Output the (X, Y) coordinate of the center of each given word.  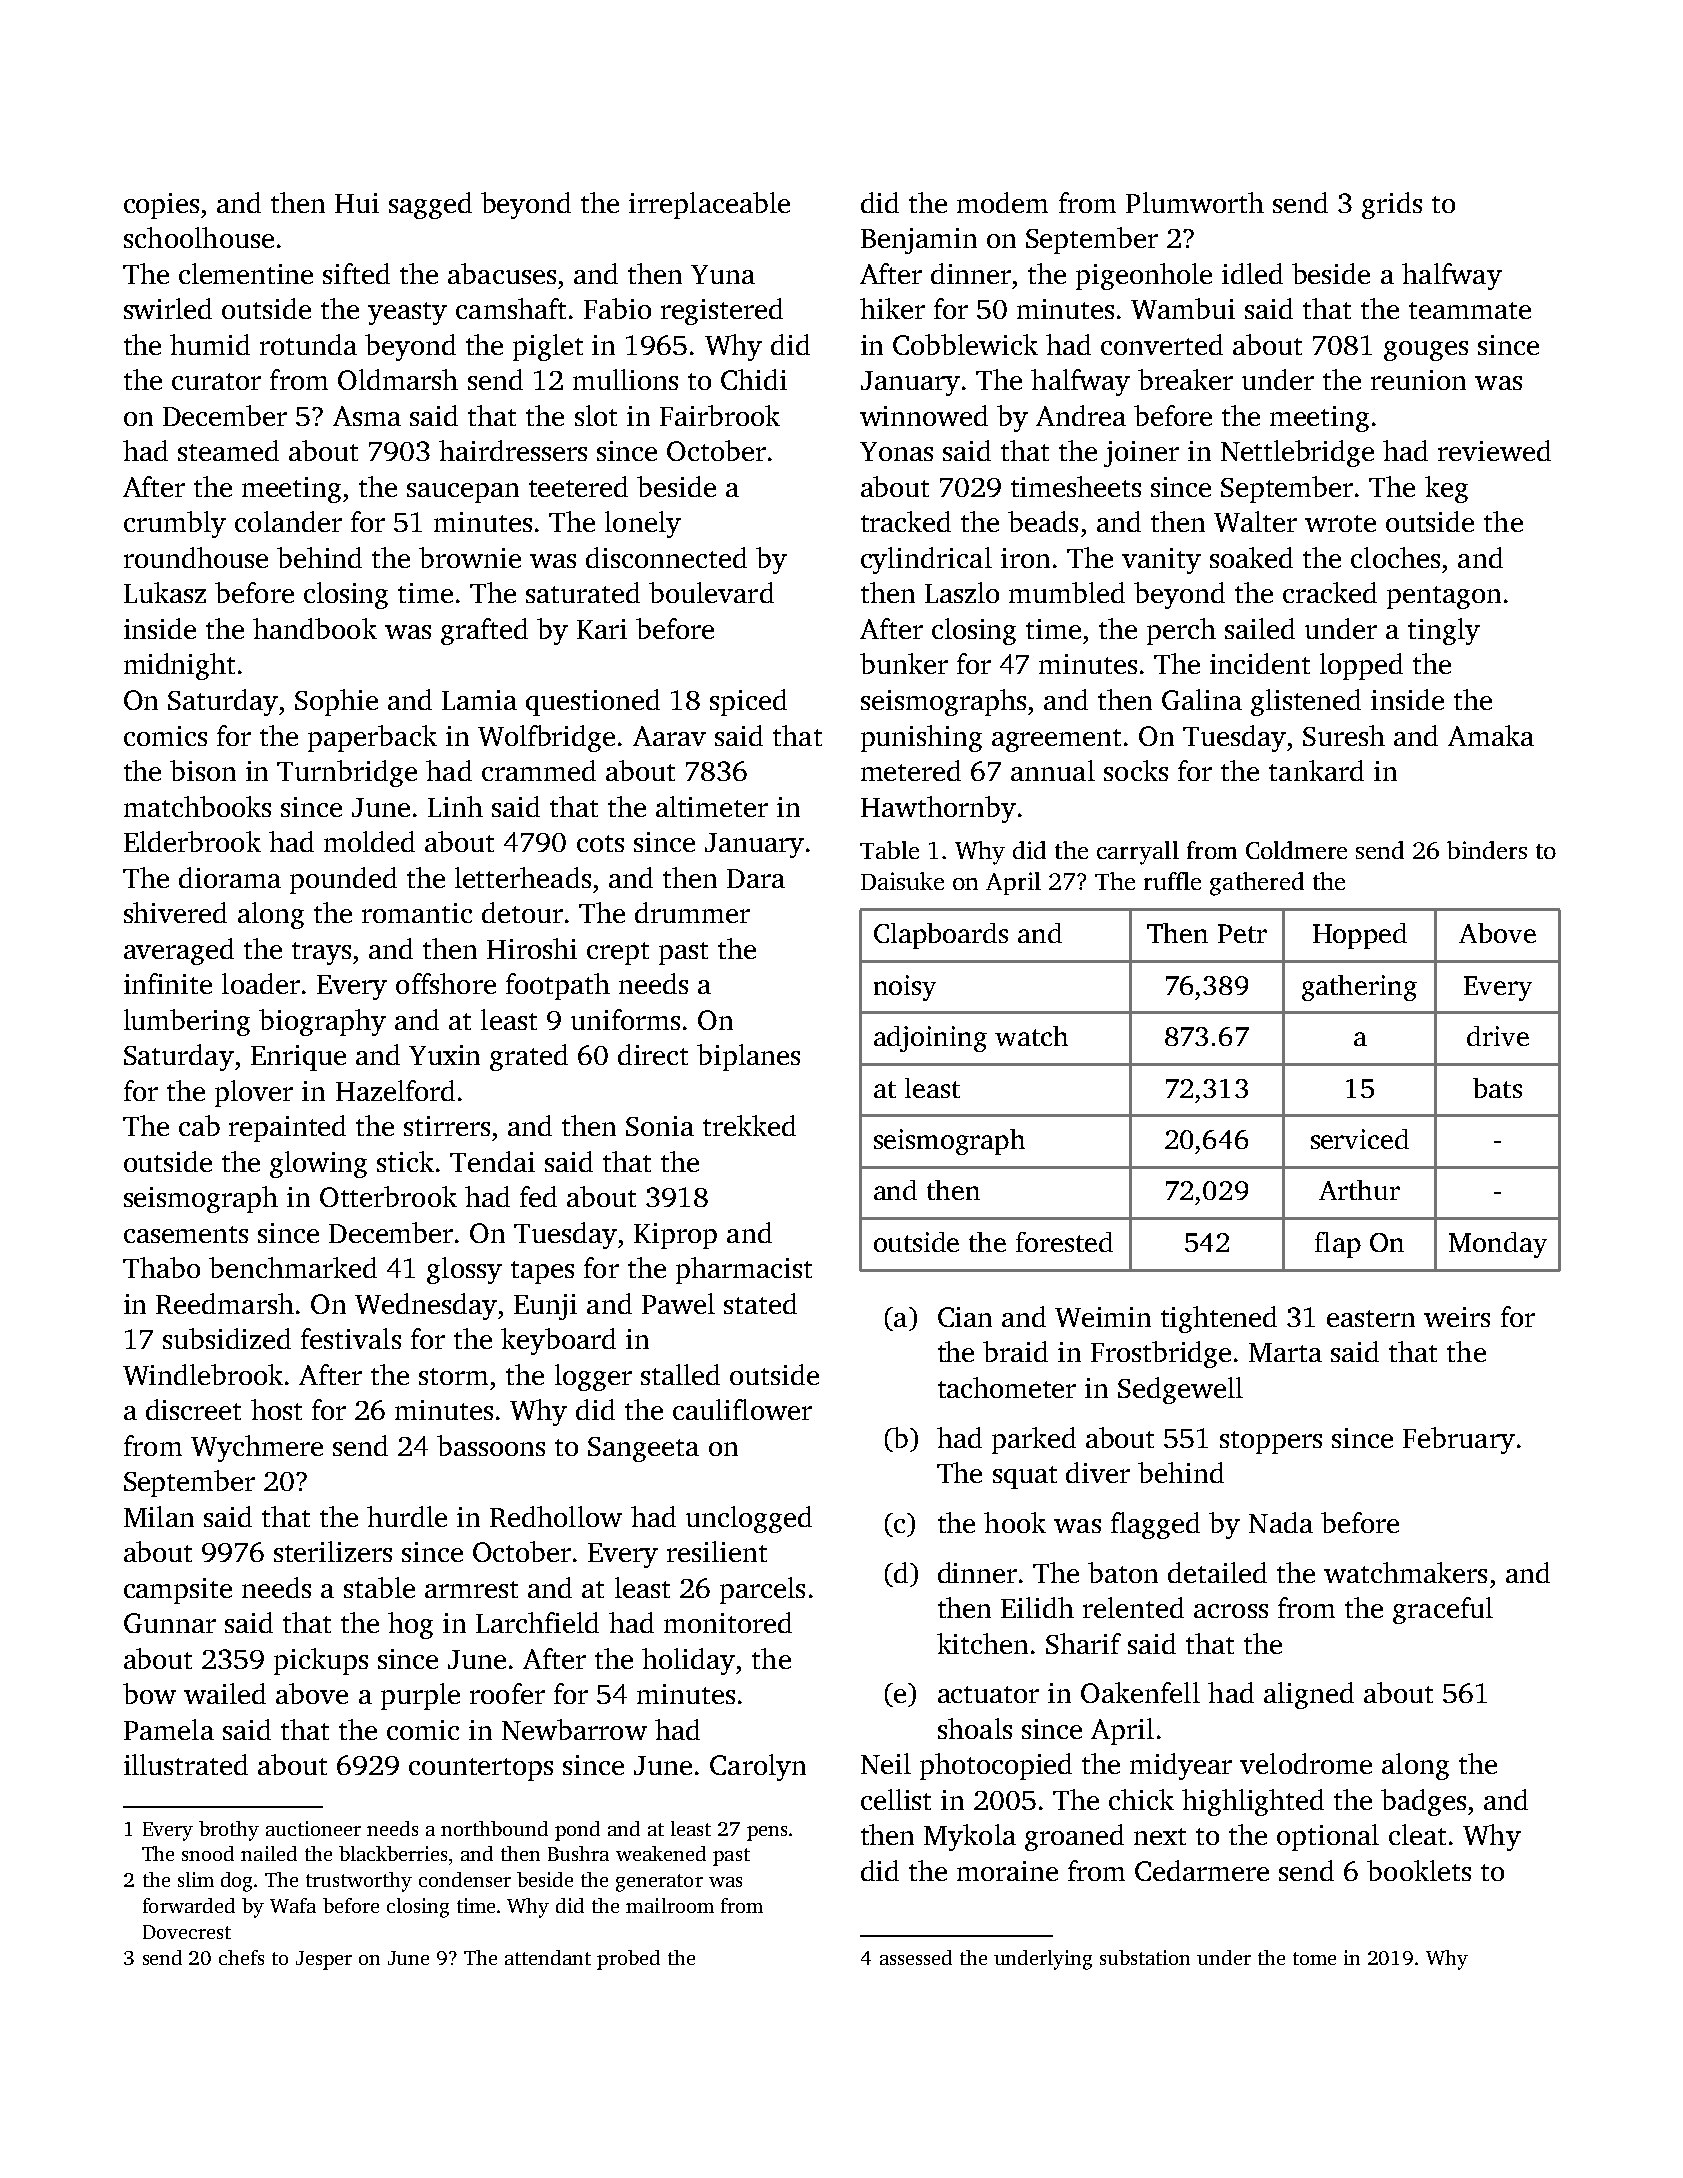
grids (1392, 205)
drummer (692, 912)
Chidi (754, 379)
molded (369, 841)
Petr (1242, 933)
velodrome (1306, 1763)
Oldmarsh (398, 379)
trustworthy (359, 1882)
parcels (762, 1590)
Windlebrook (203, 1374)
